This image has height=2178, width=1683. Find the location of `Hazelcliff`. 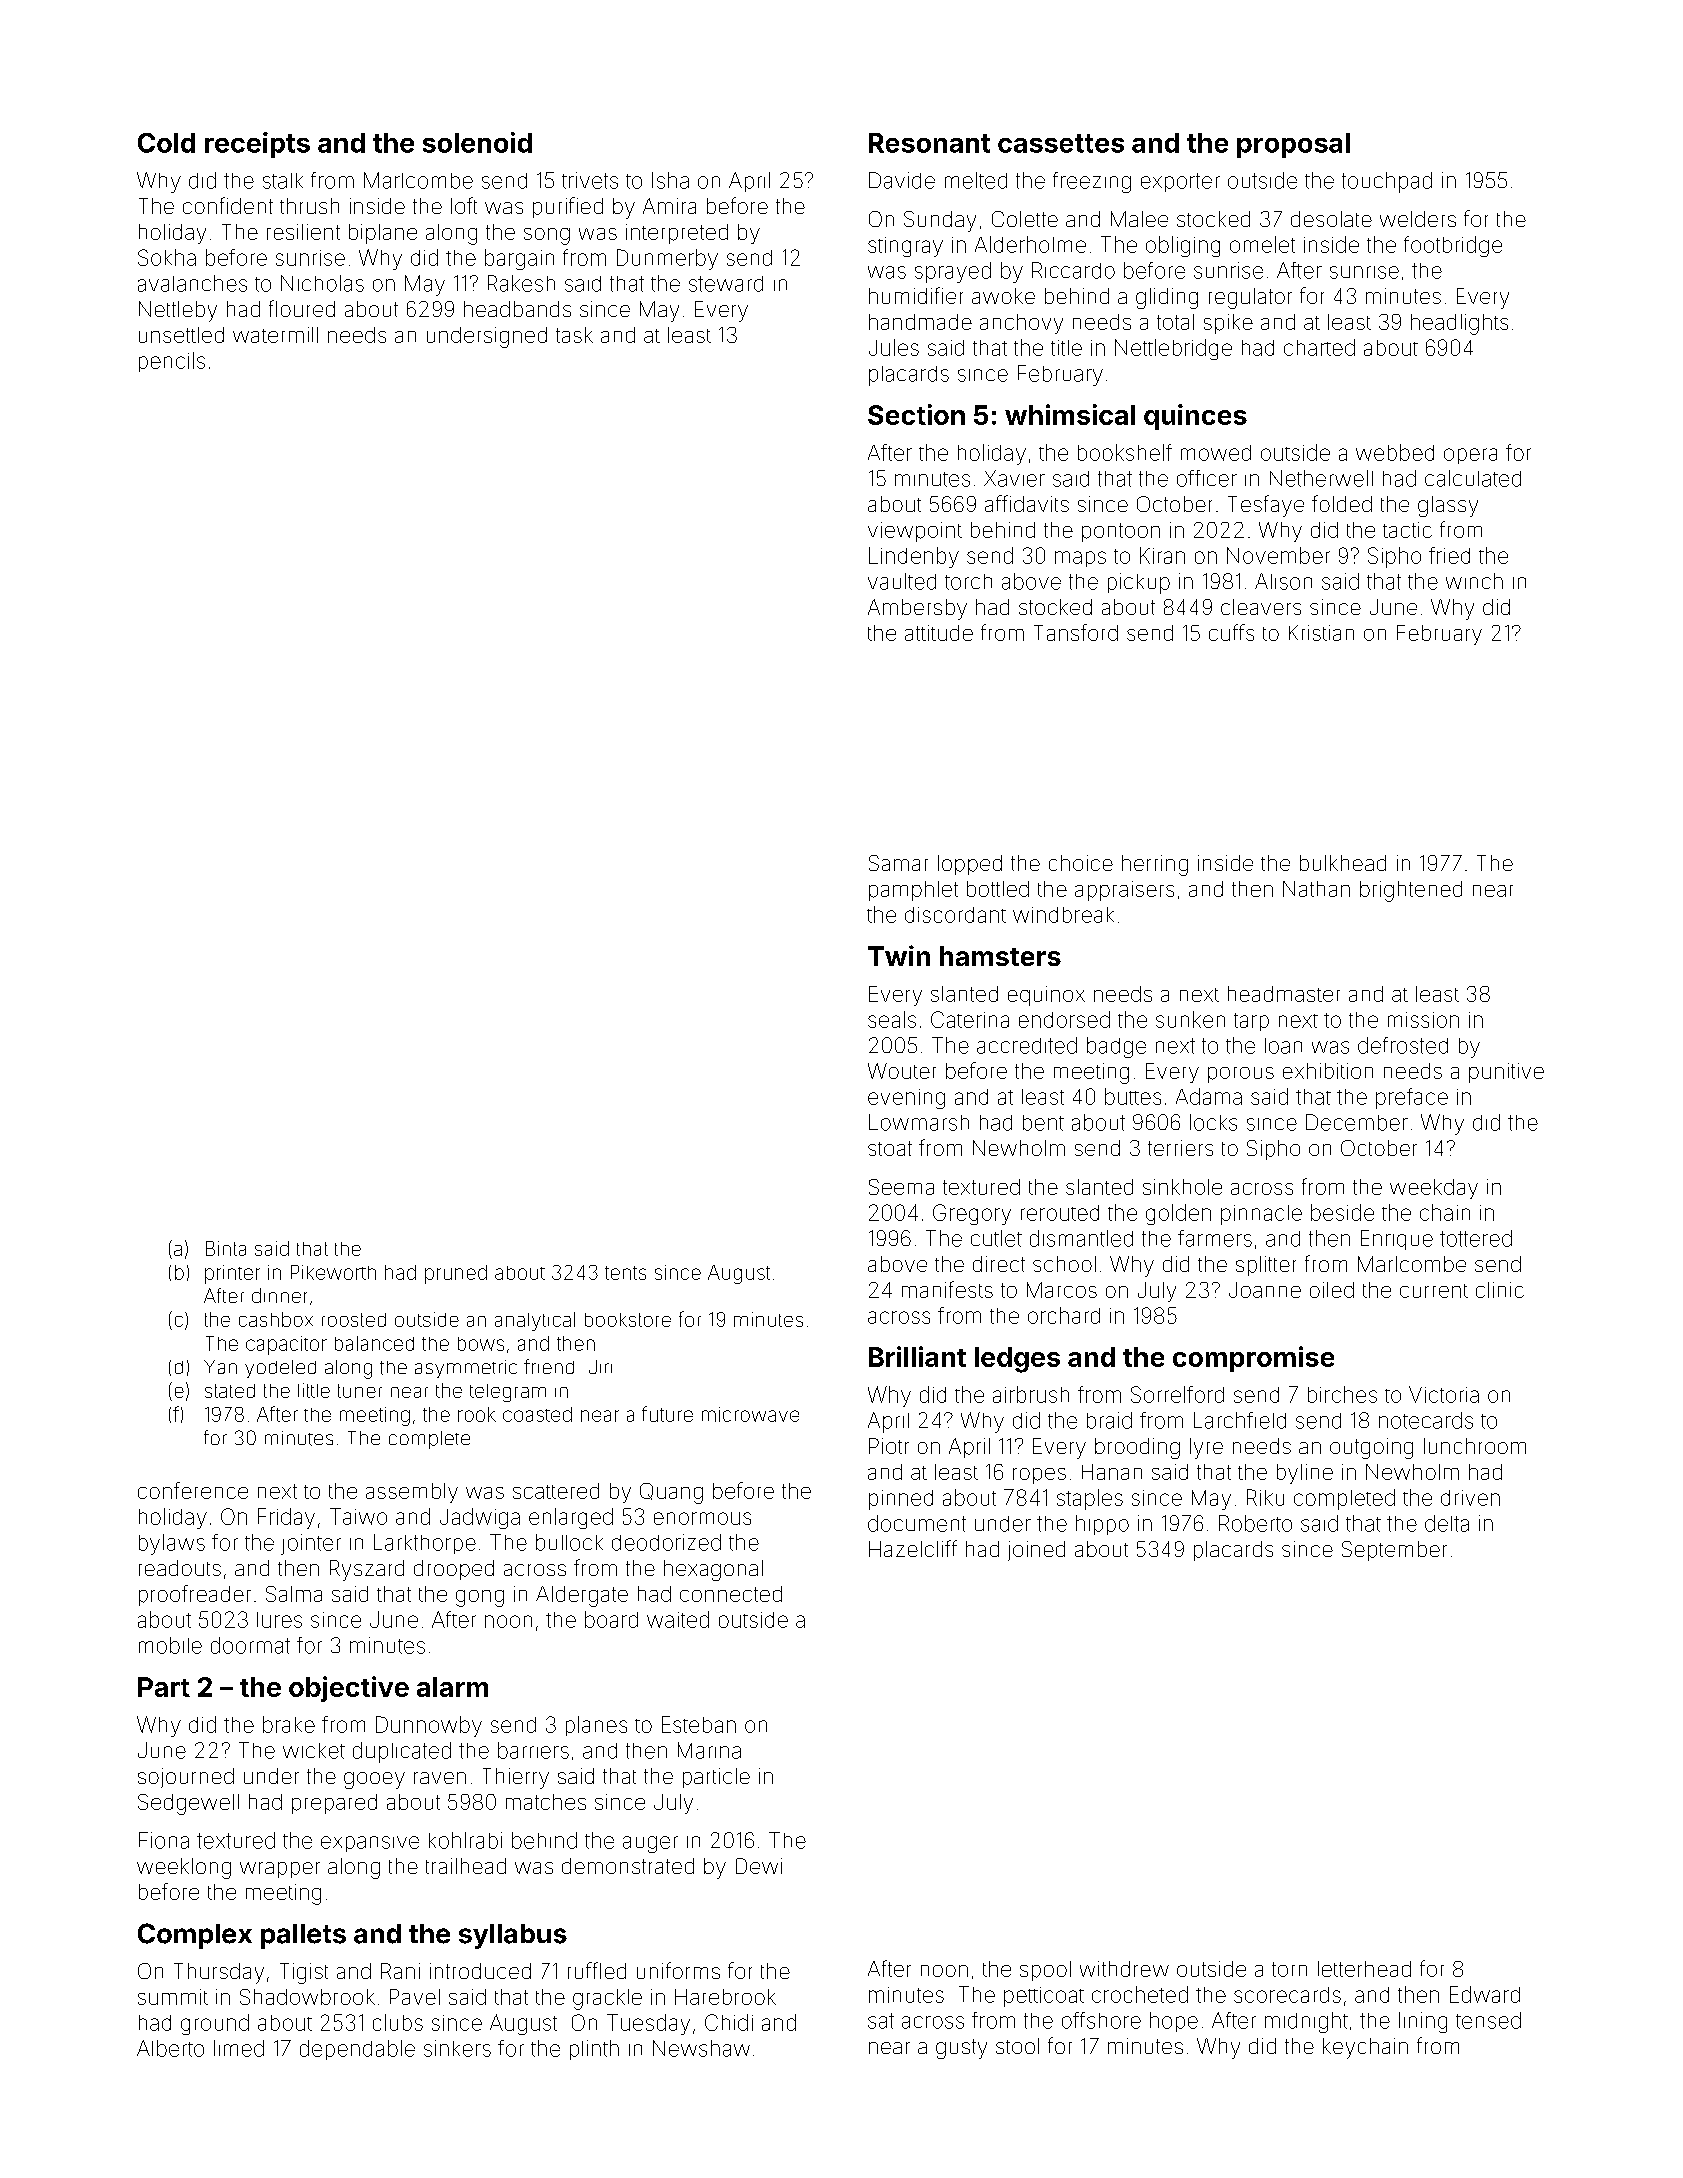

Hazelcliff is located at coordinates (913, 1548).
